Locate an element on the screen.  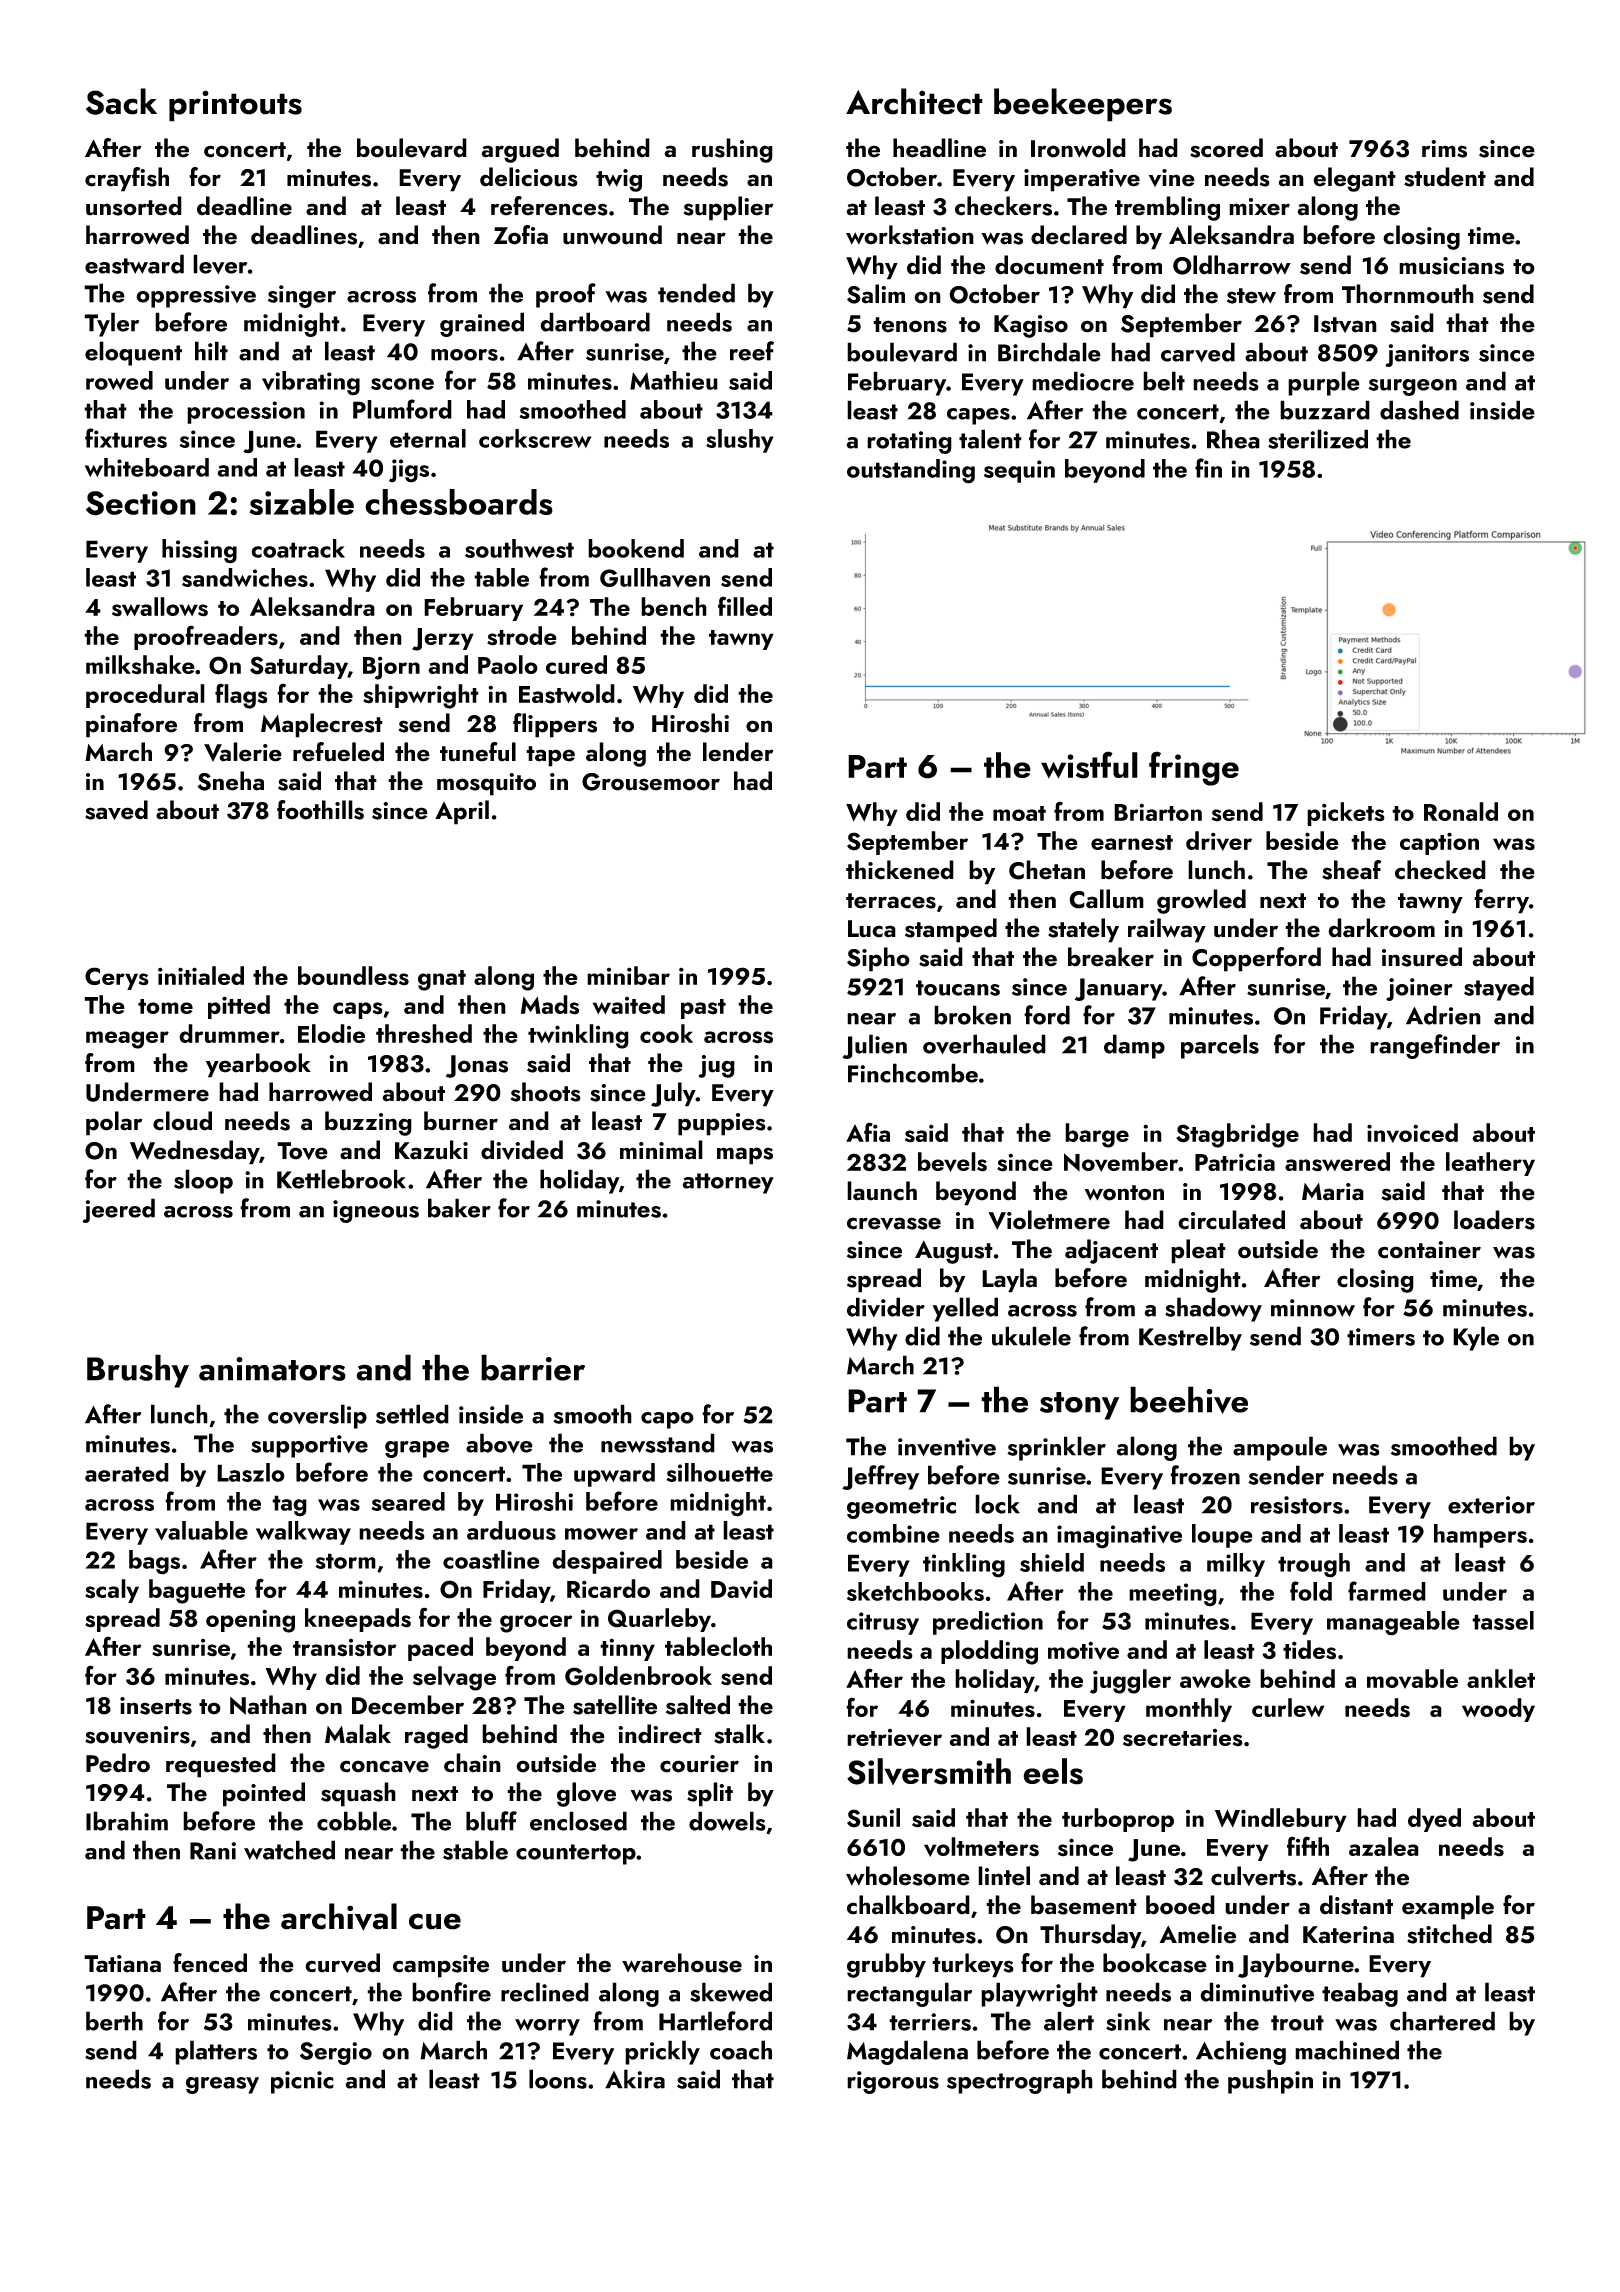
Rhea is located at coordinates (1233, 439).
